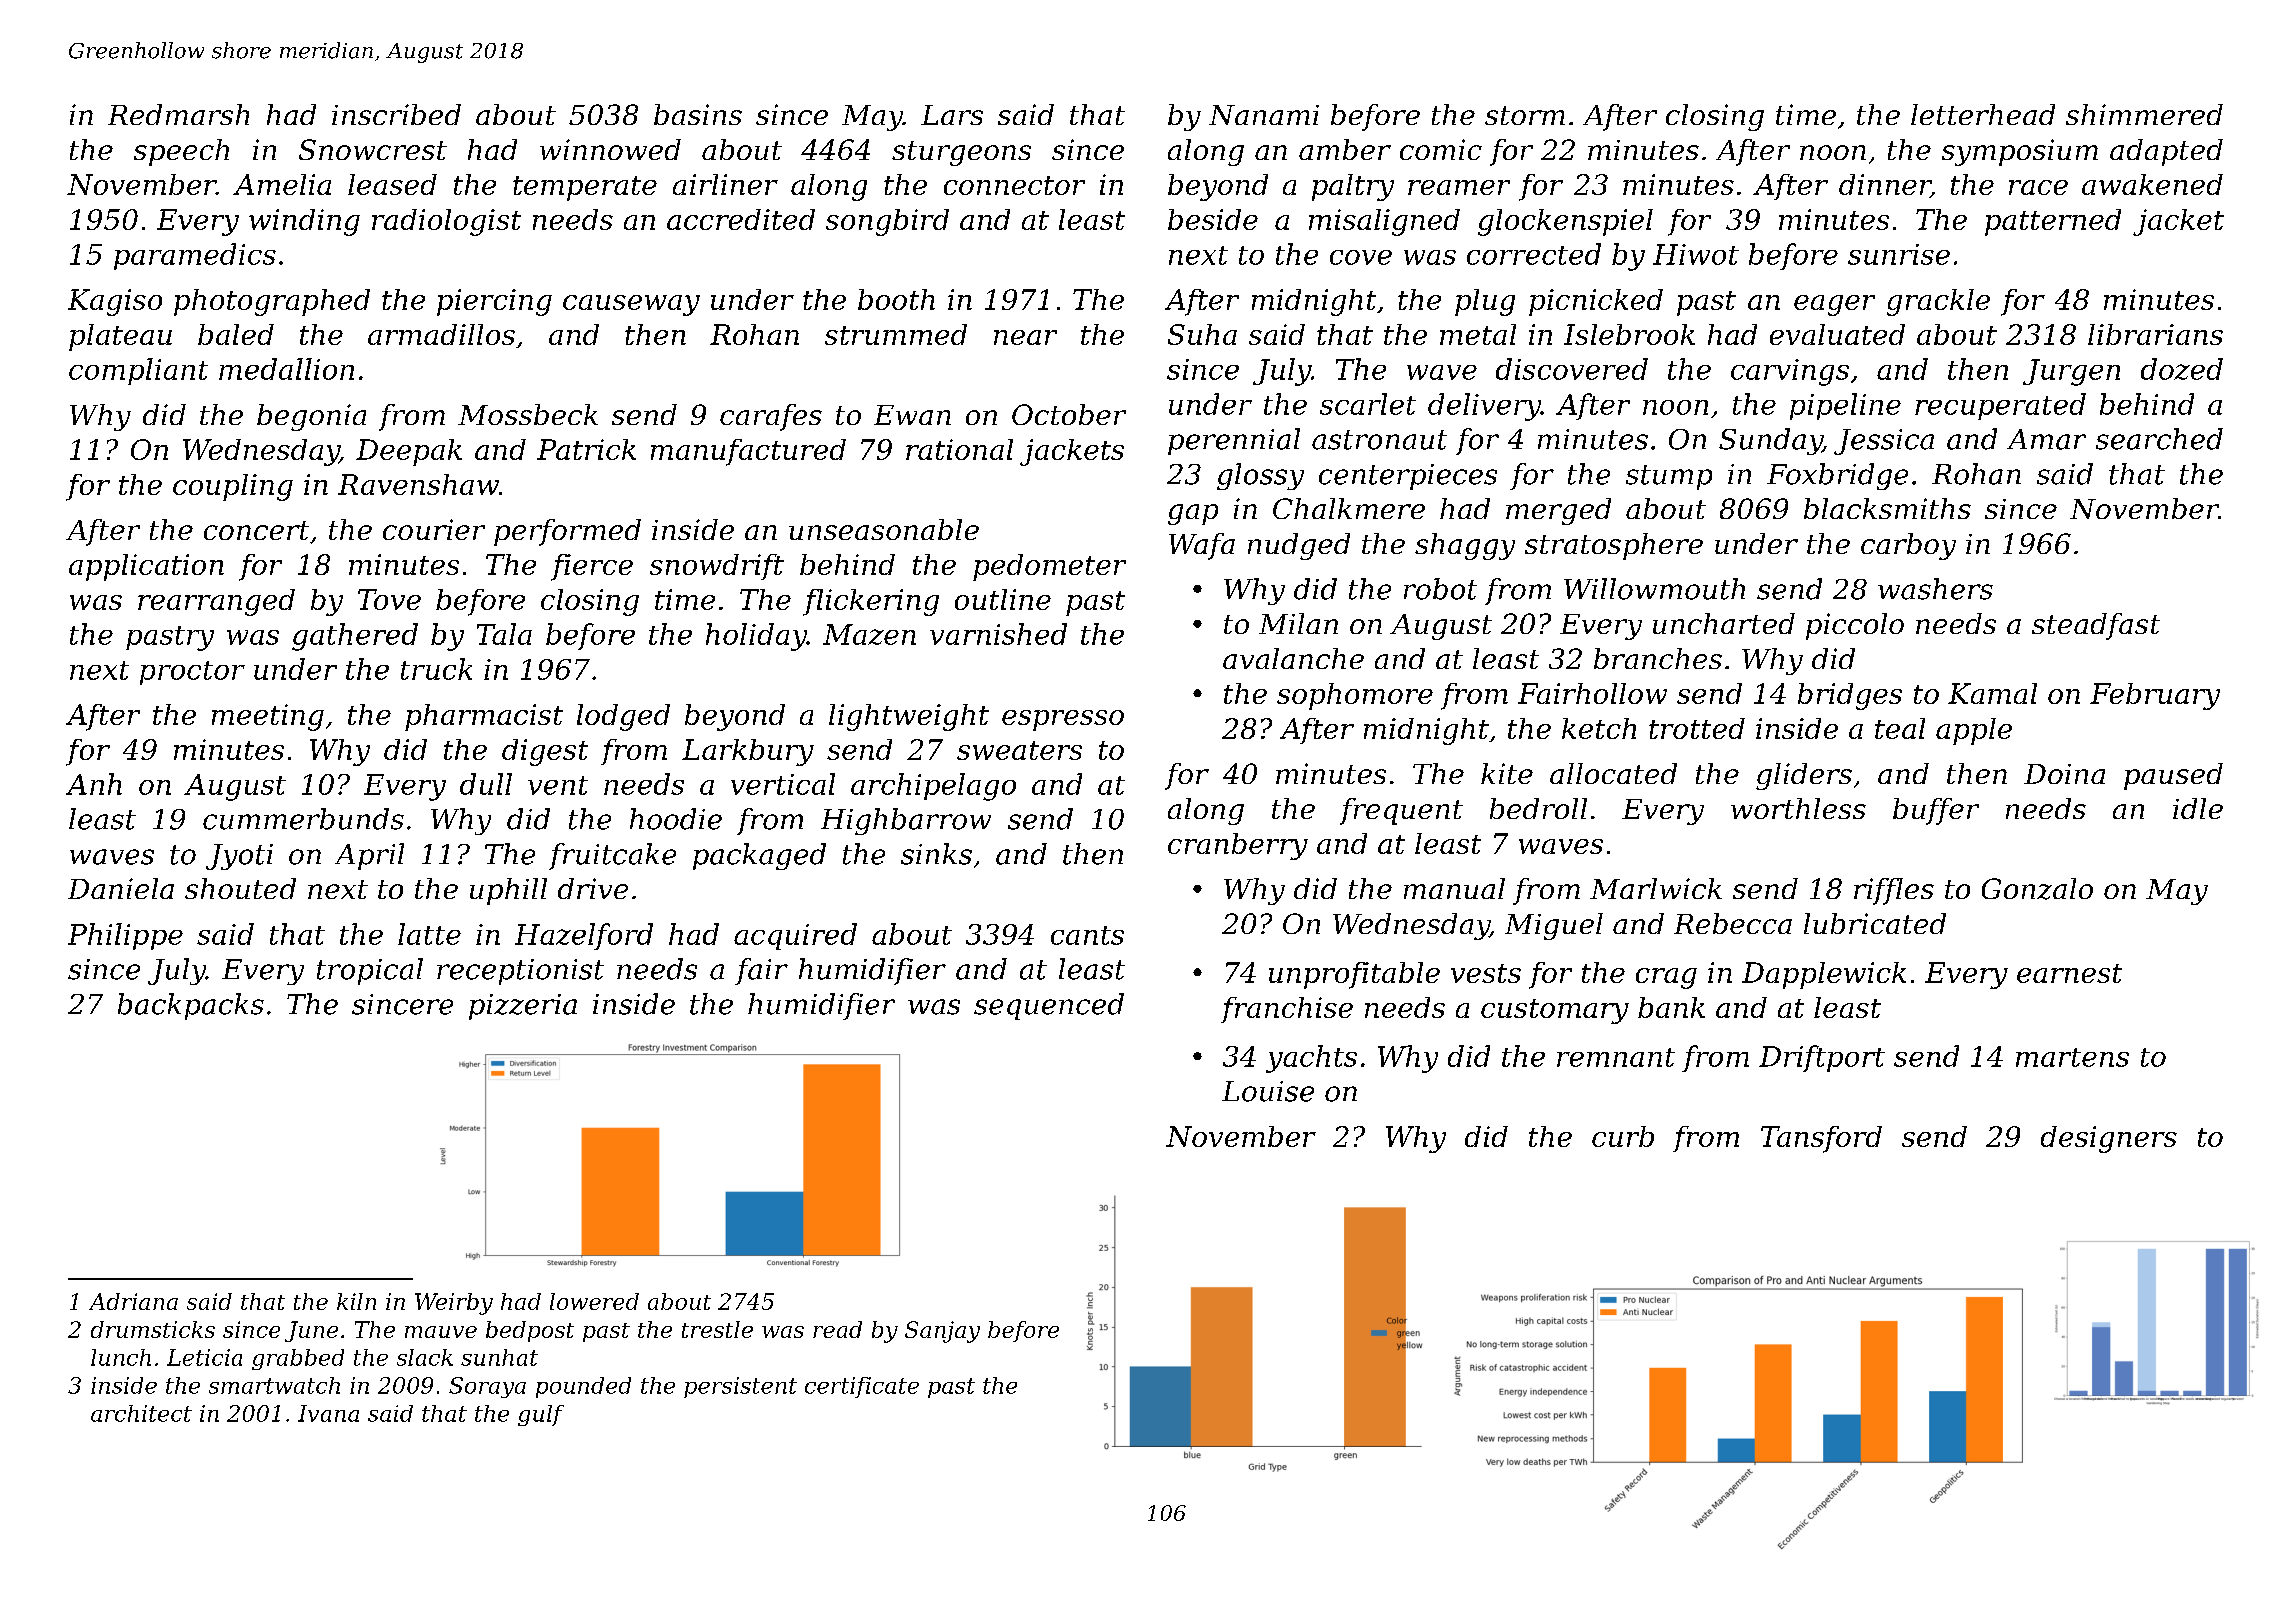 The height and width of the screenshot is (1620, 2292). I want to click on certificate, so click(862, 1387).
